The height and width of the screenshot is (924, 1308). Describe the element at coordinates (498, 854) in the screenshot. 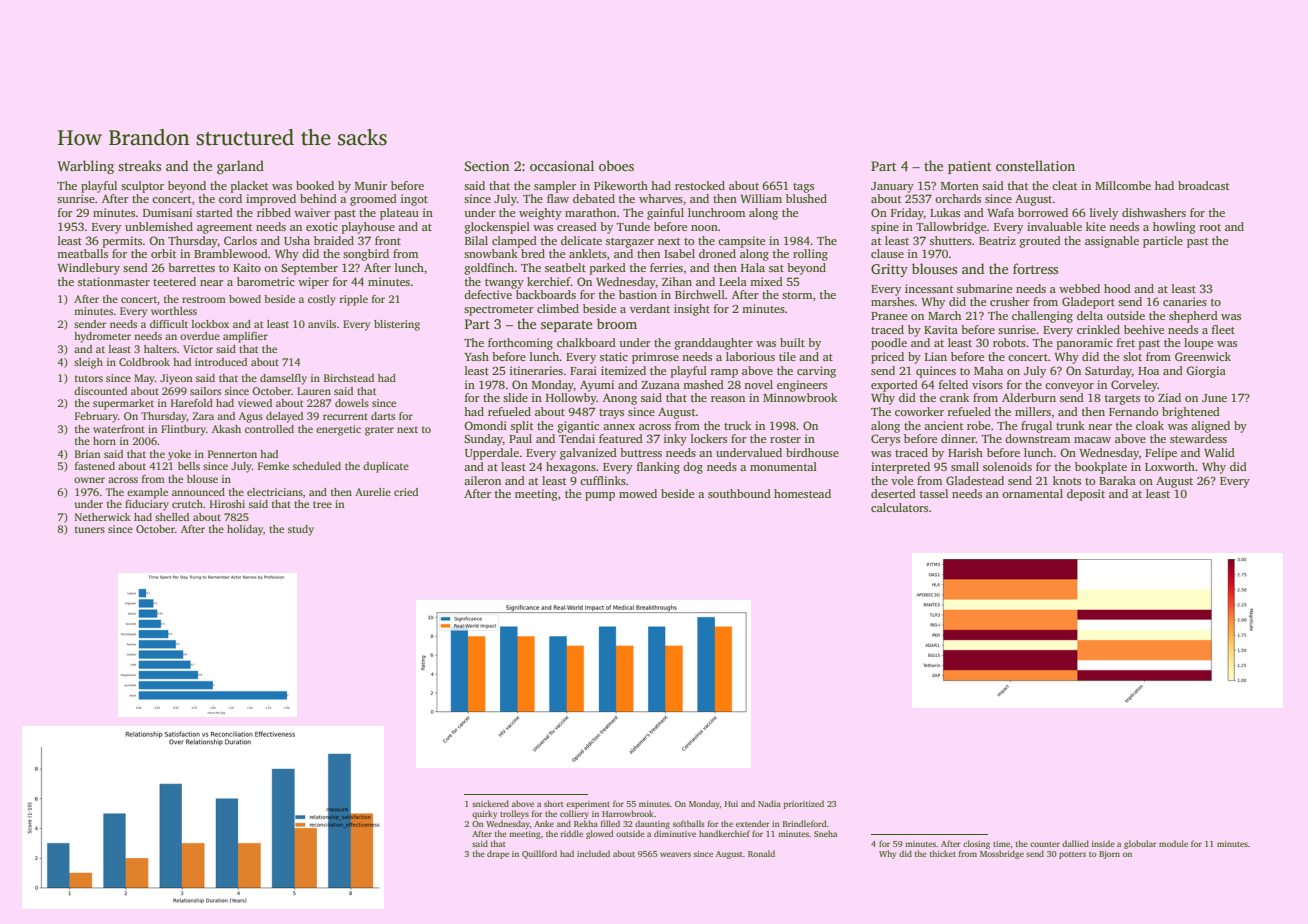

I see `drape` at that location.
